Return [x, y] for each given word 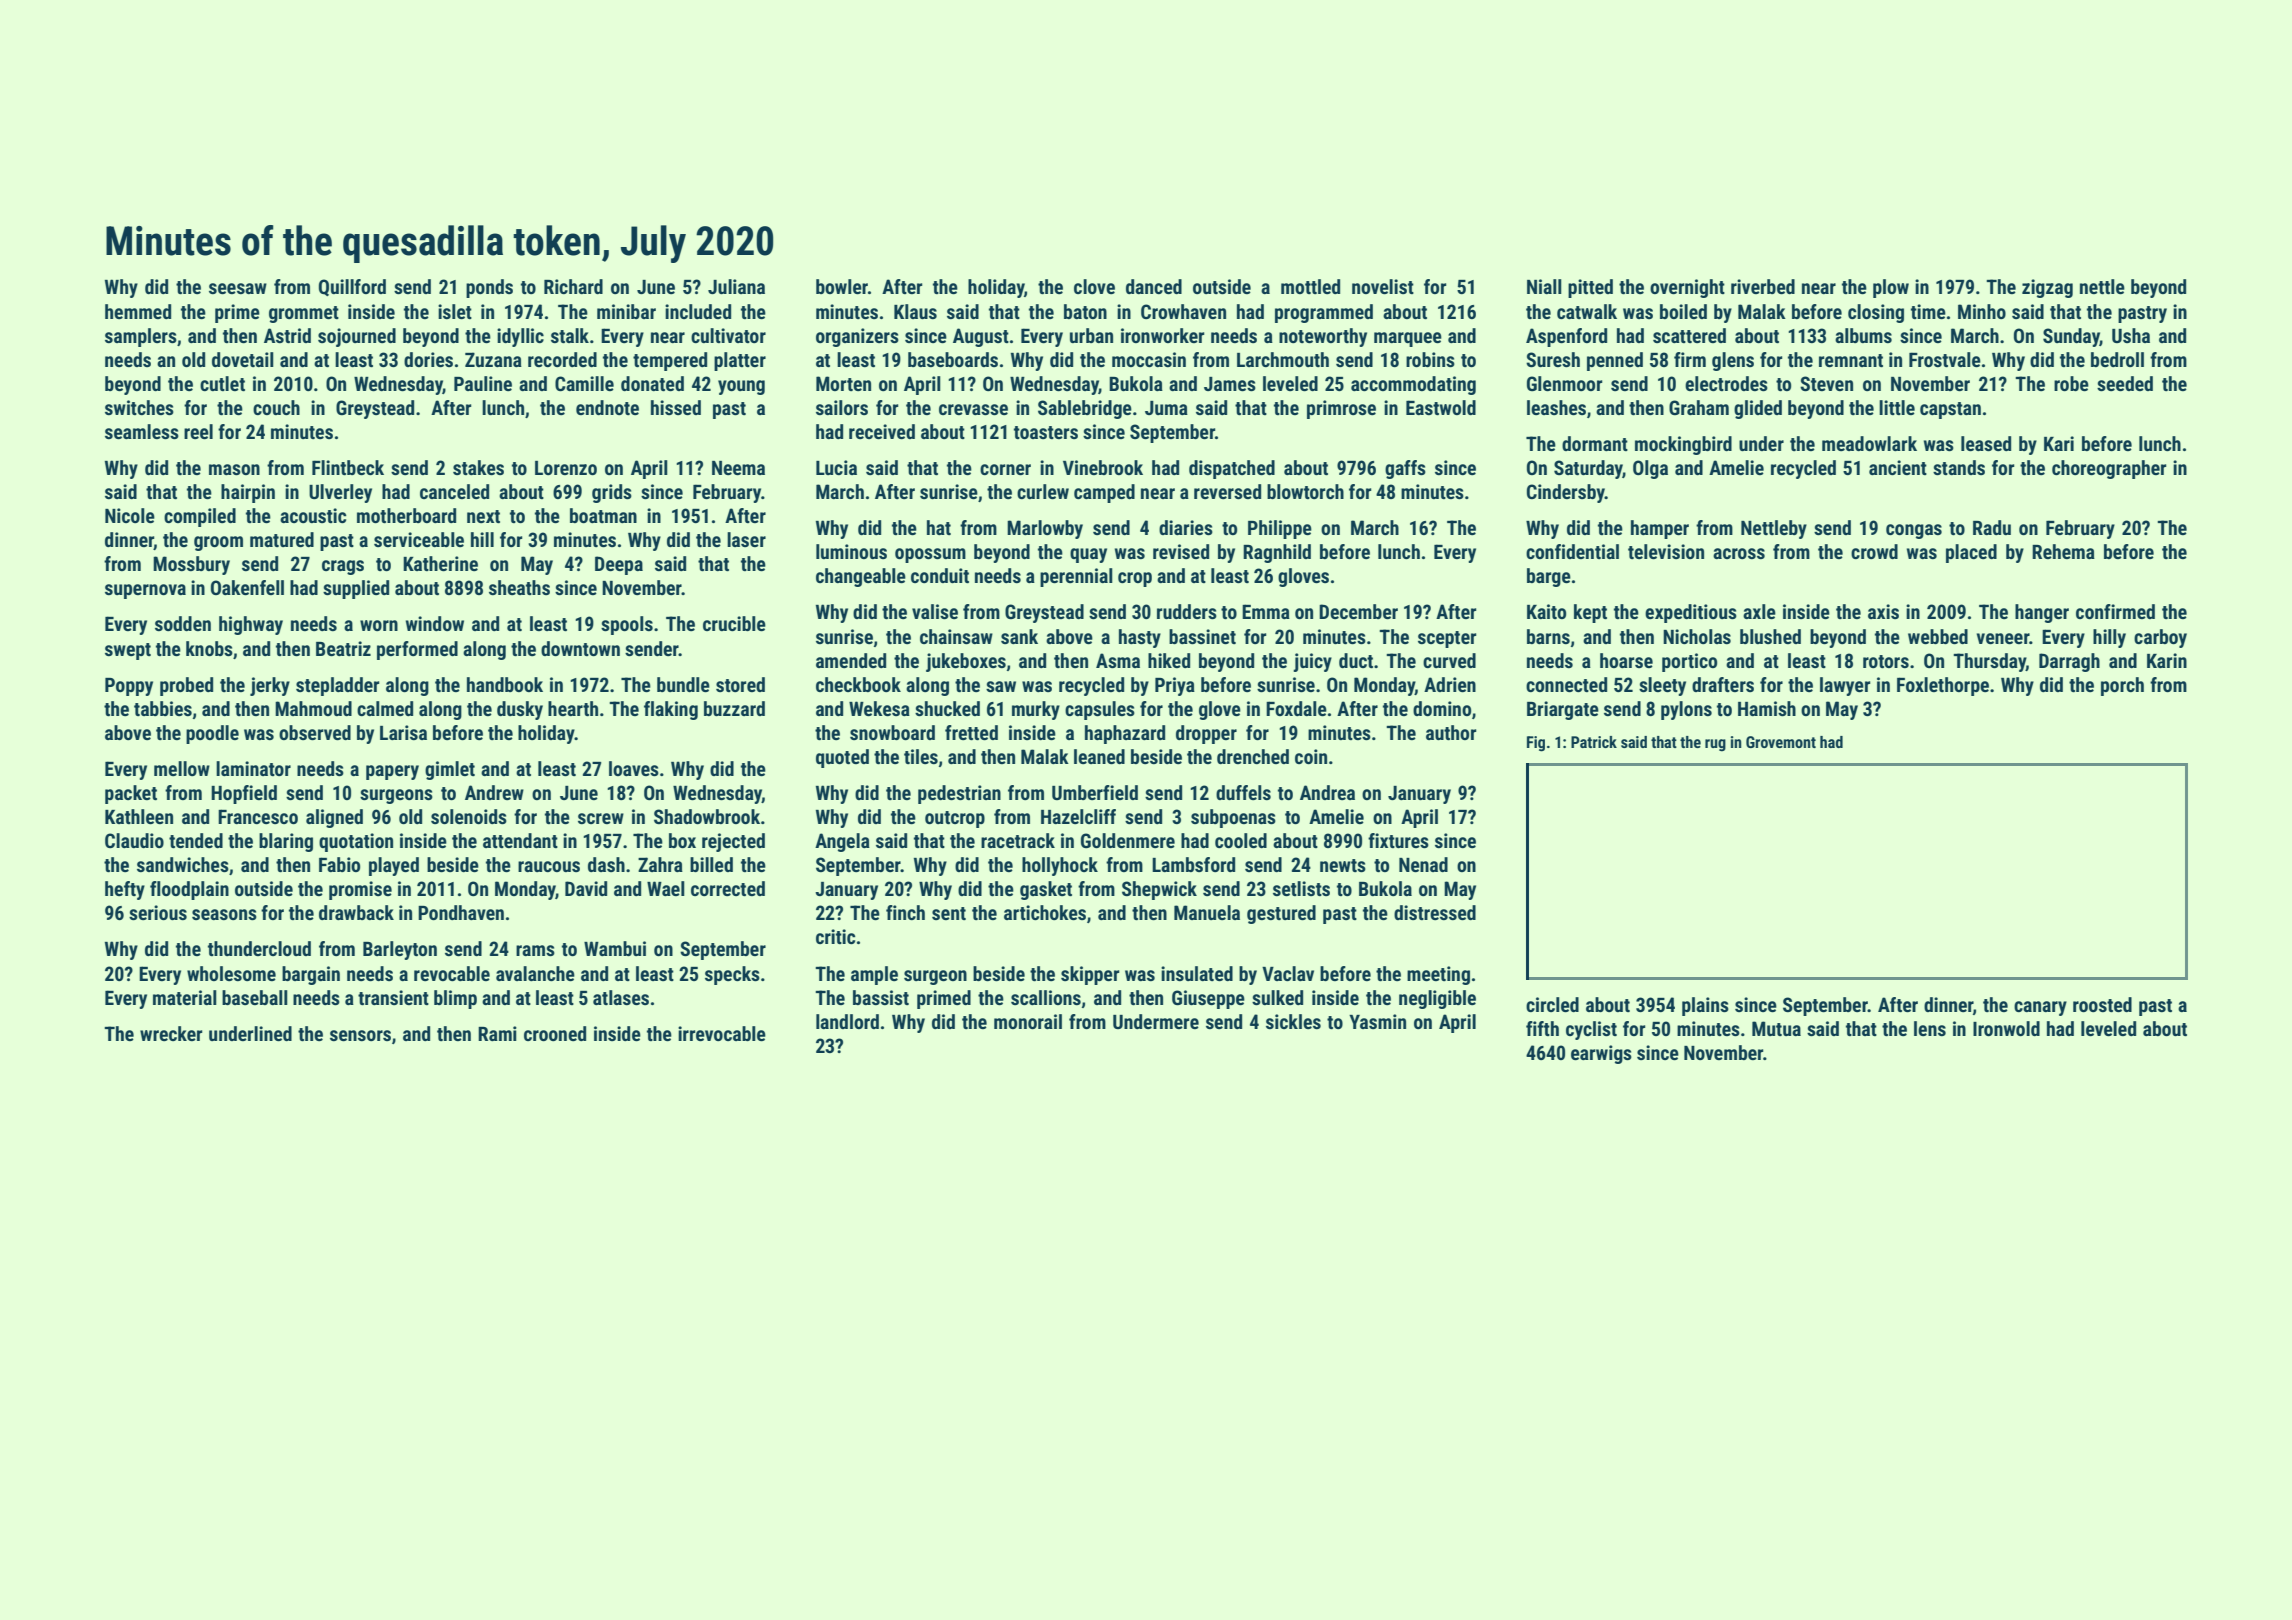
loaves [634, 768]
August [981, 337]
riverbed [1763, 286]
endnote [607, 407]
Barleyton [400, 950]
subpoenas [1233, 818]
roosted [2102, 1004]
